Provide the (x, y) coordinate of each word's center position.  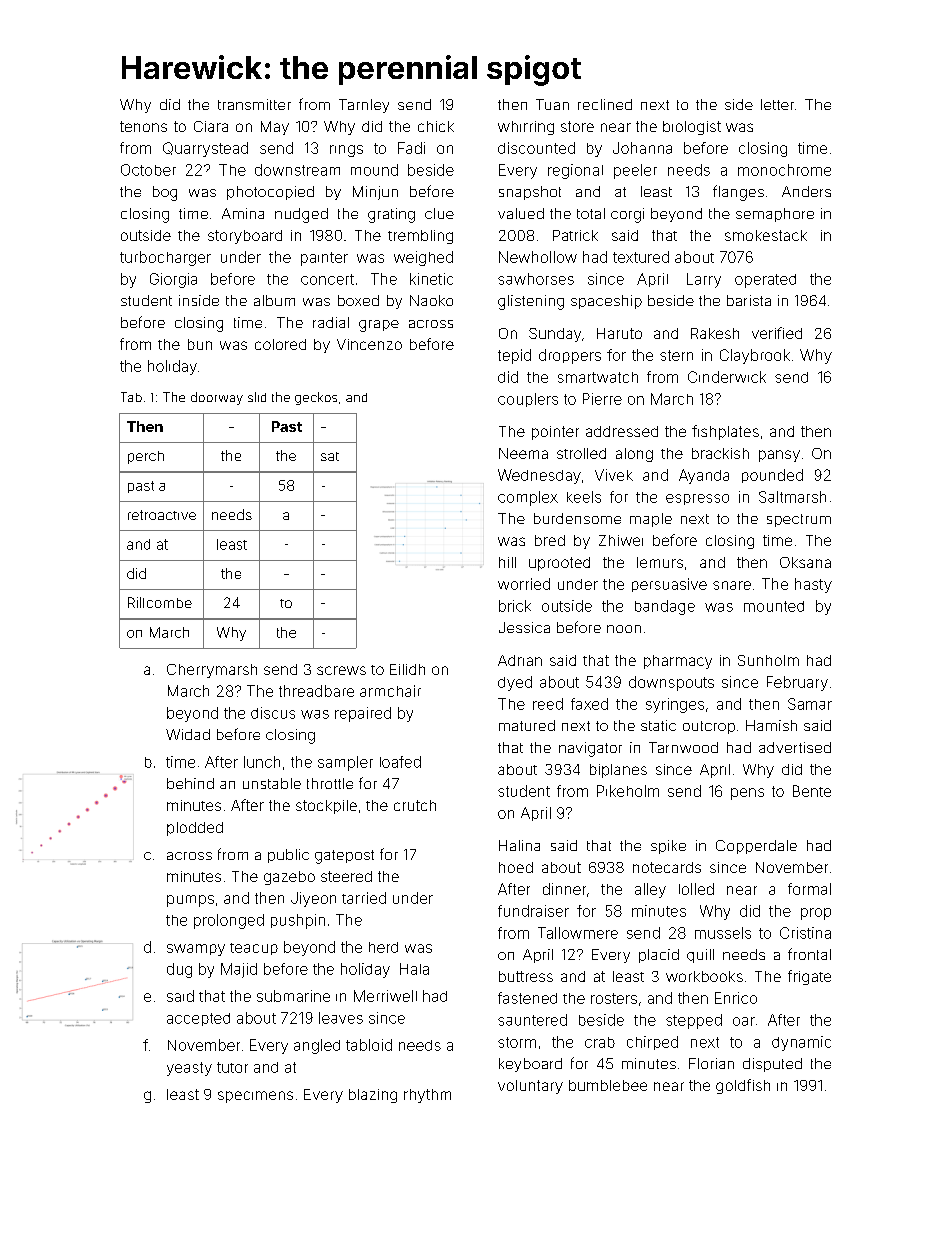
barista (749, 300)
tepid (514, 356)
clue (439, 213)
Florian (711, 1063)
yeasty (189, 1069)
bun (200, 344)
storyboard (245, 237)
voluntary (530, 1087)
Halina (519, 845)
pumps (190, 901)
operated (765, 281)
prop (816, 914)
